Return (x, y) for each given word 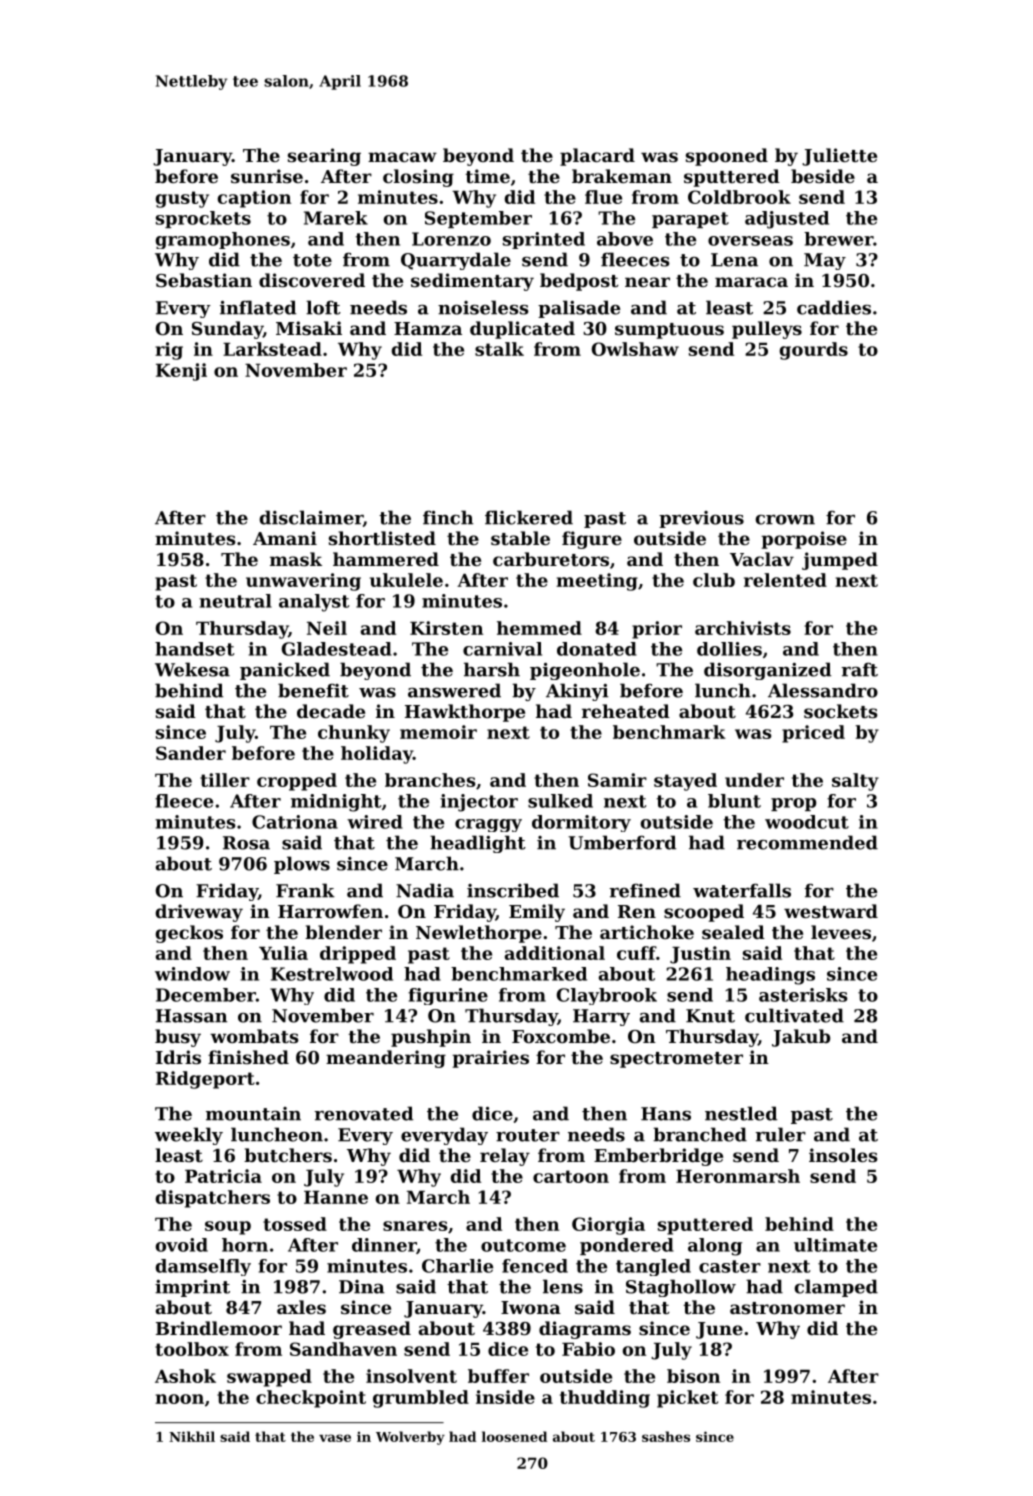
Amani (285, 538)
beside (823, 176)
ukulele (406, 580)
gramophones (223, 240)
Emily (537, 913)
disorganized (767, 671)
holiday (377, 755)
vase (335, 1438)
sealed (733, 932)
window (192, 974)
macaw (402, 157)
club (714, 580)
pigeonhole (585, 671)
